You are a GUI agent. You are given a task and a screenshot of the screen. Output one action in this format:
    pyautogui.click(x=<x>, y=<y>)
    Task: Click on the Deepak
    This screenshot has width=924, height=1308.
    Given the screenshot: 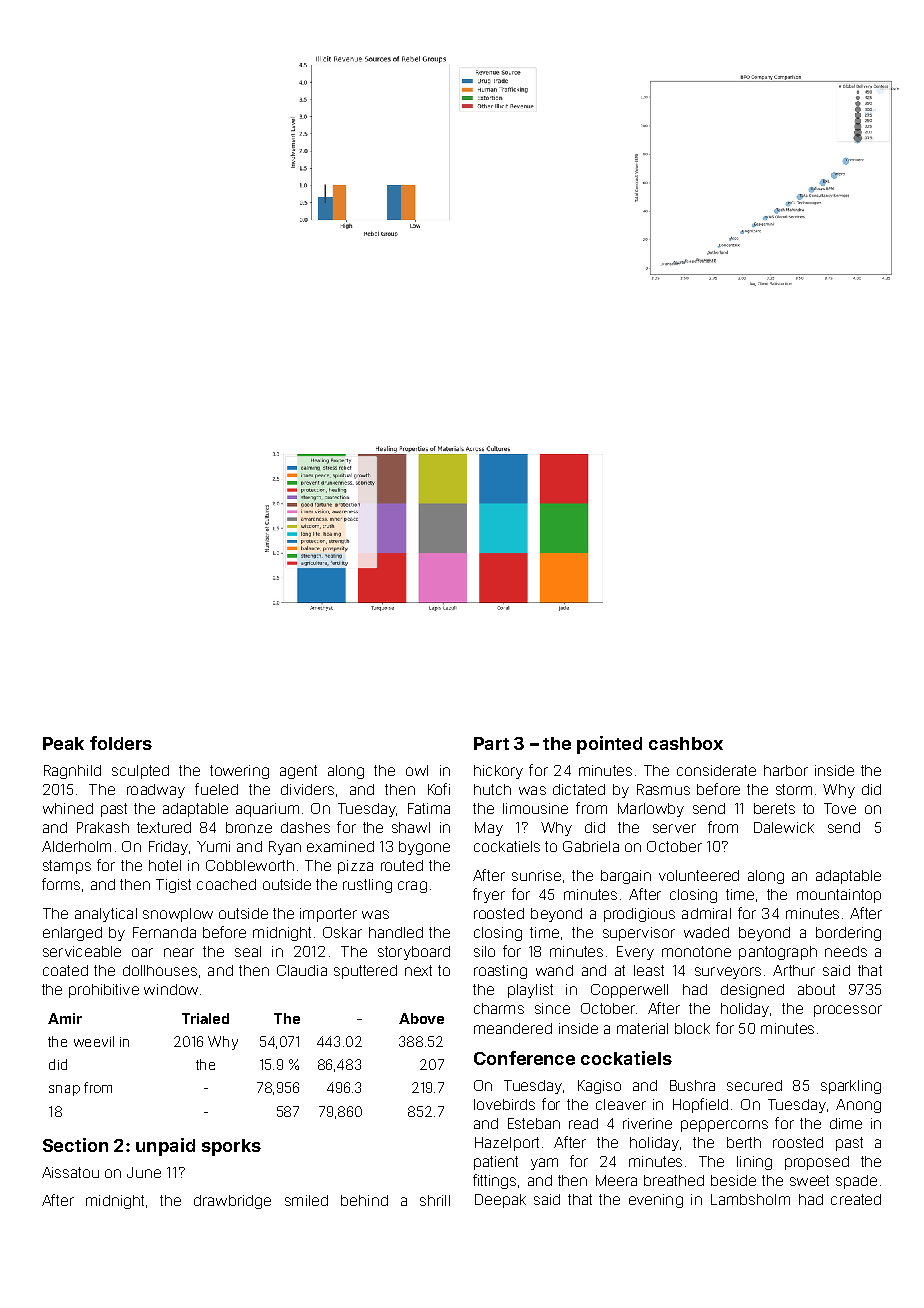 What is the action you would take?
    pyautogui.click(x=500, y=1201)
